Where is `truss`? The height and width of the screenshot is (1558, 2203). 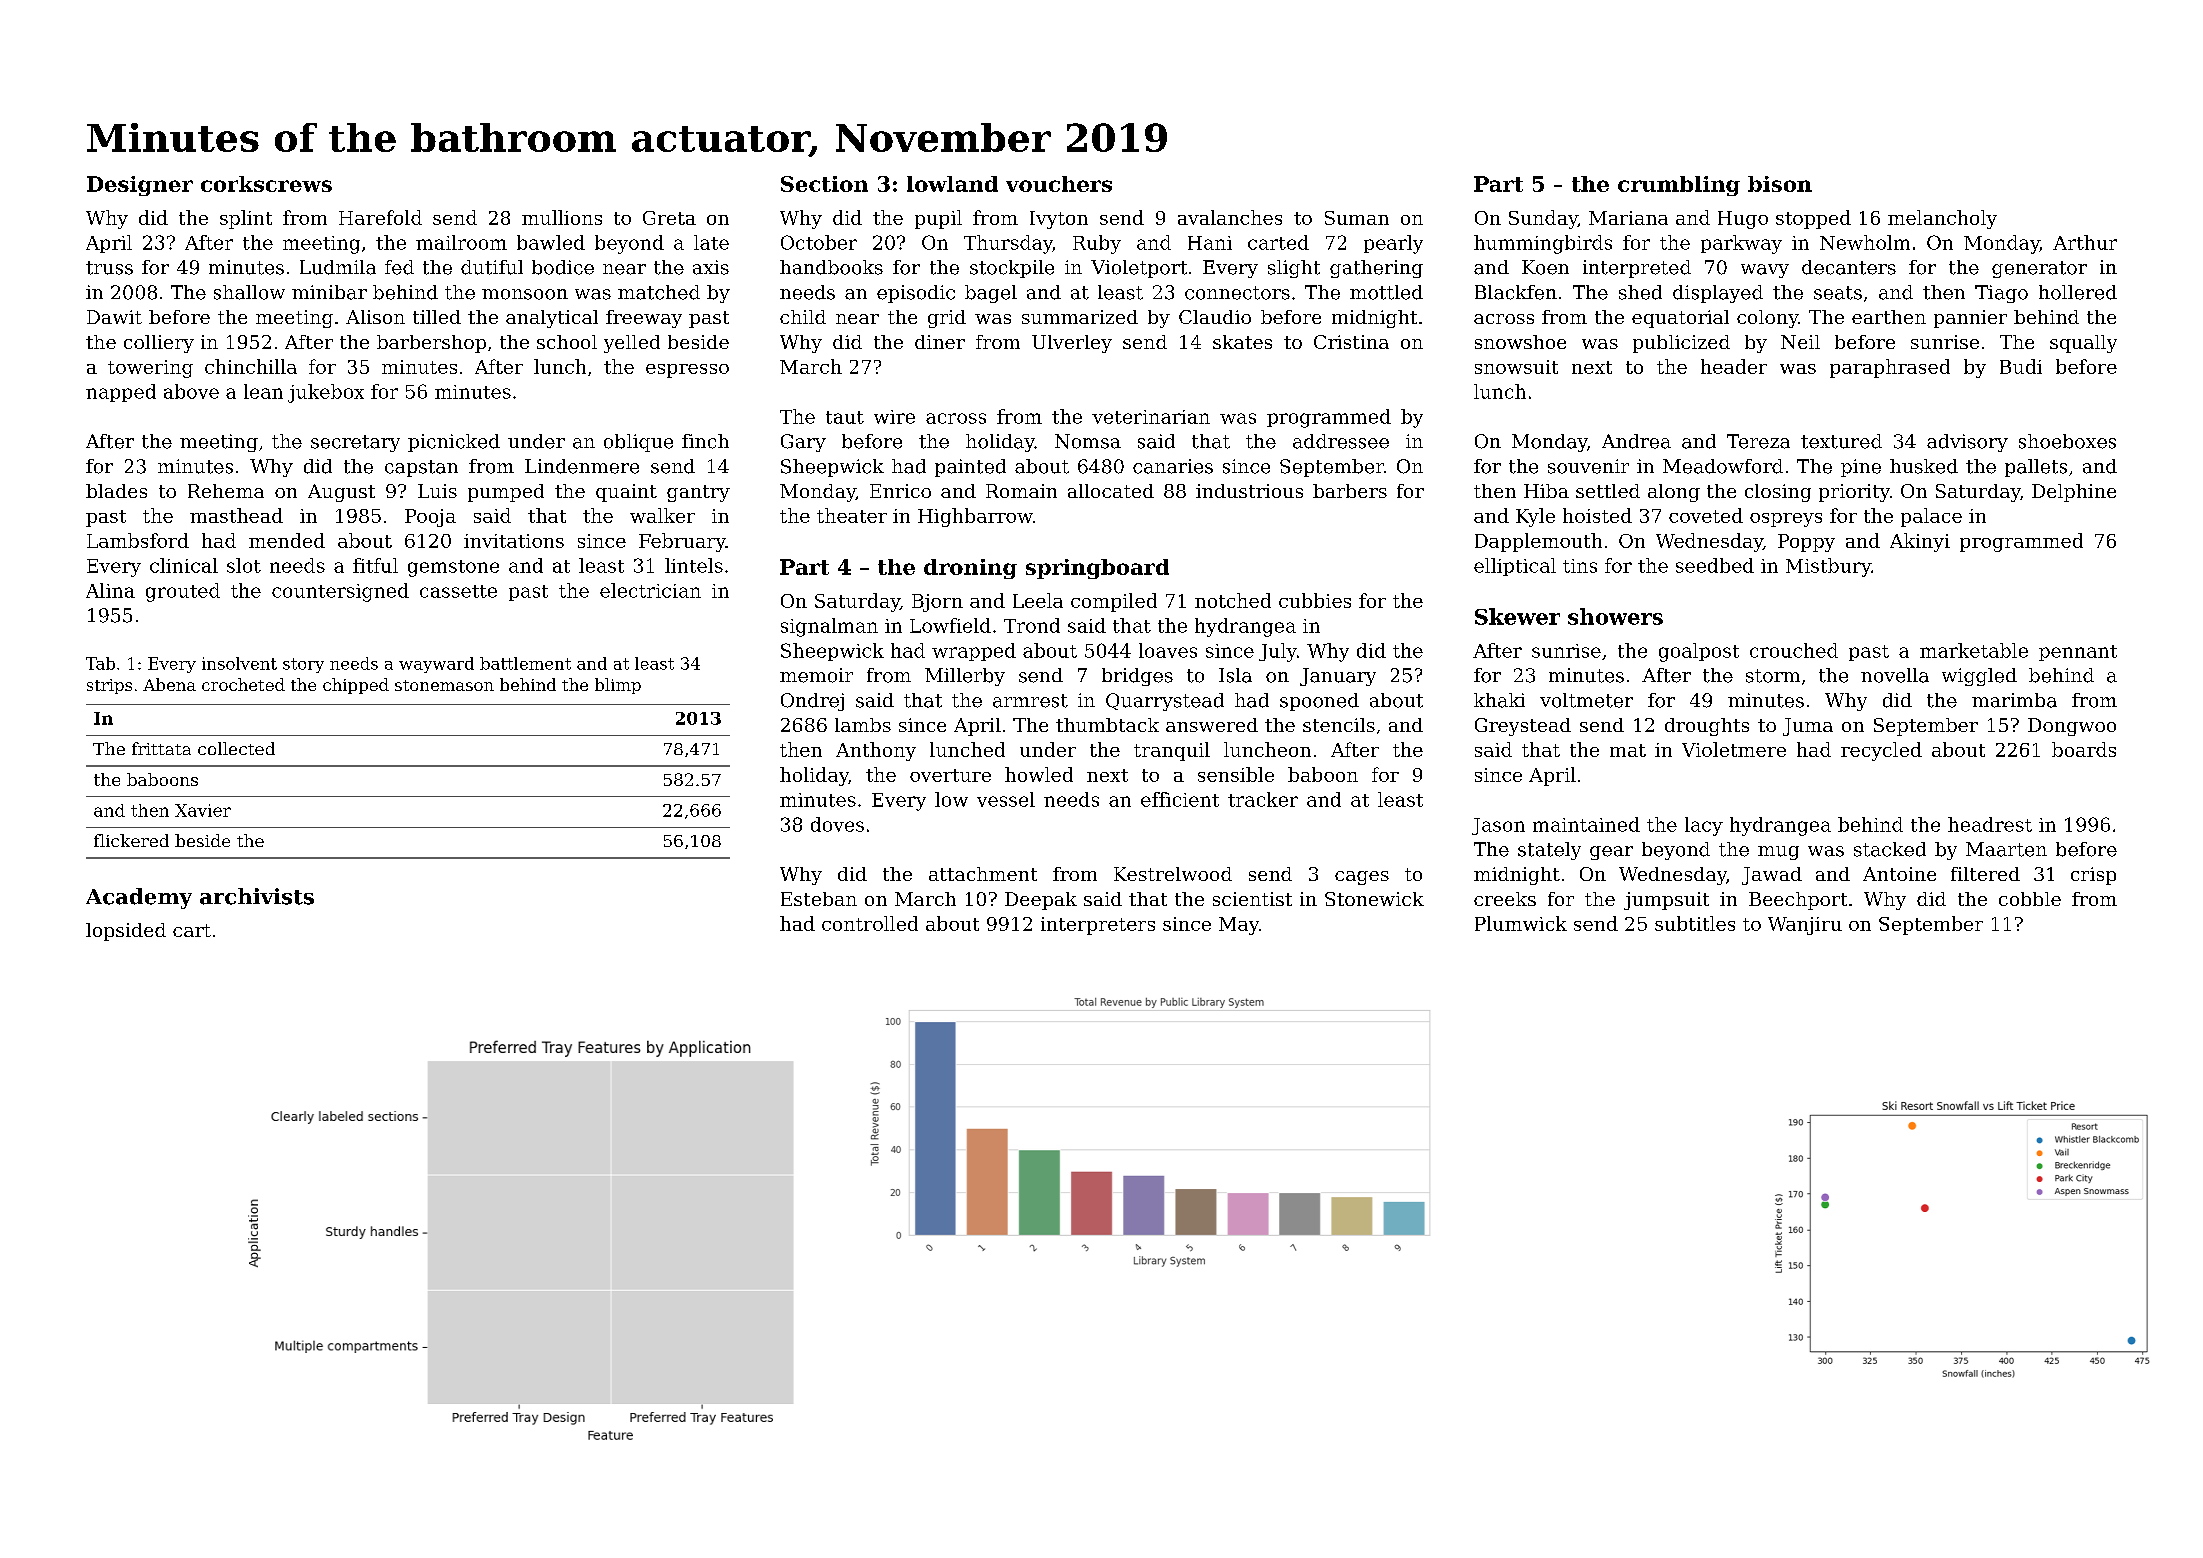 truss is located at coordinates (109, 268).
